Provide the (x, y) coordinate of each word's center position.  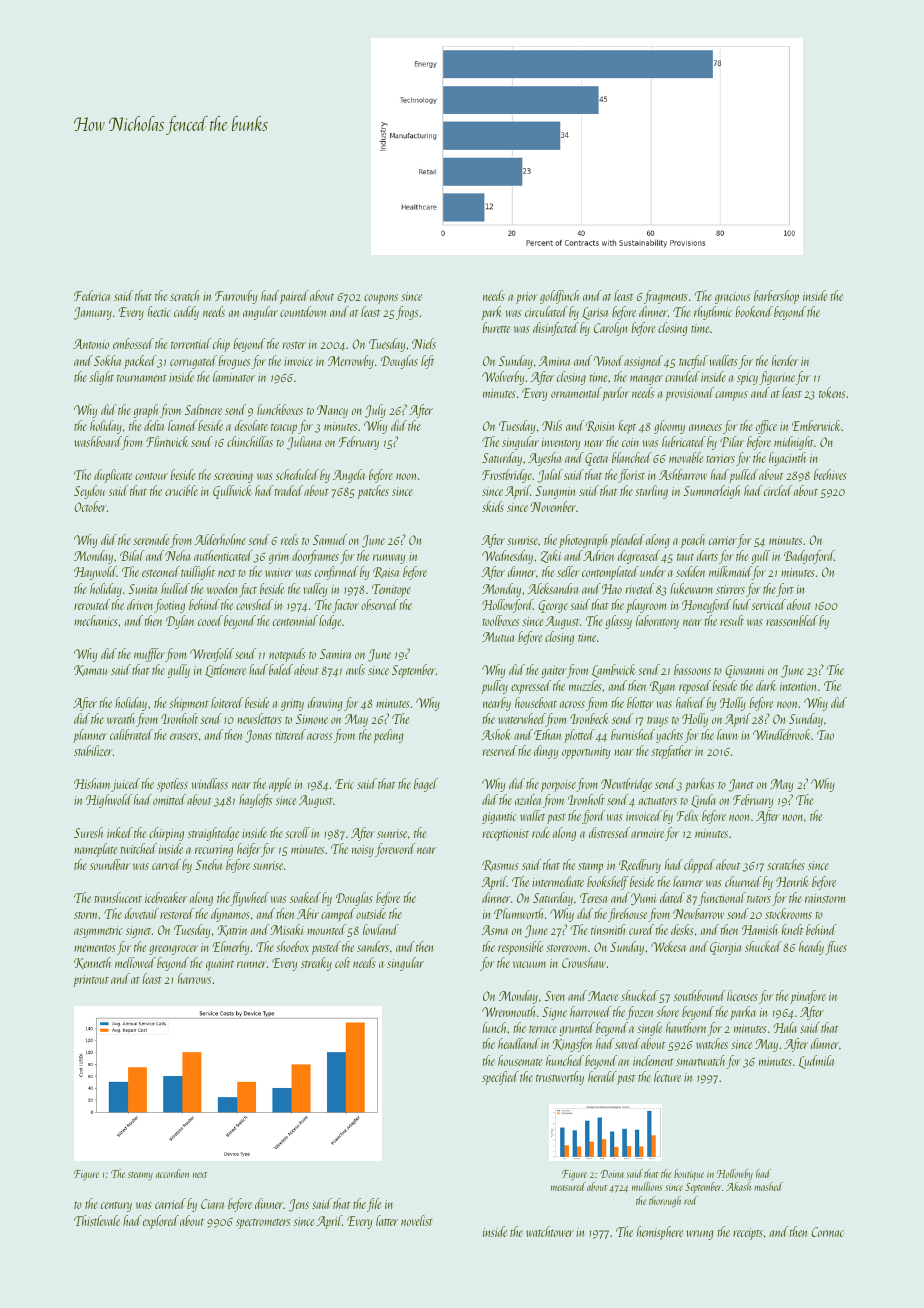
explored (161, 1222)
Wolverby (503, 378)
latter (387, 1220)
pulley (495, 687)
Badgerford (809, 557)
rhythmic (713, 313)
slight (102, 378)
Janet (741, 785)
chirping (166, 834)
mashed (768, 1186)
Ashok (496, 734)
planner (90, 736)
